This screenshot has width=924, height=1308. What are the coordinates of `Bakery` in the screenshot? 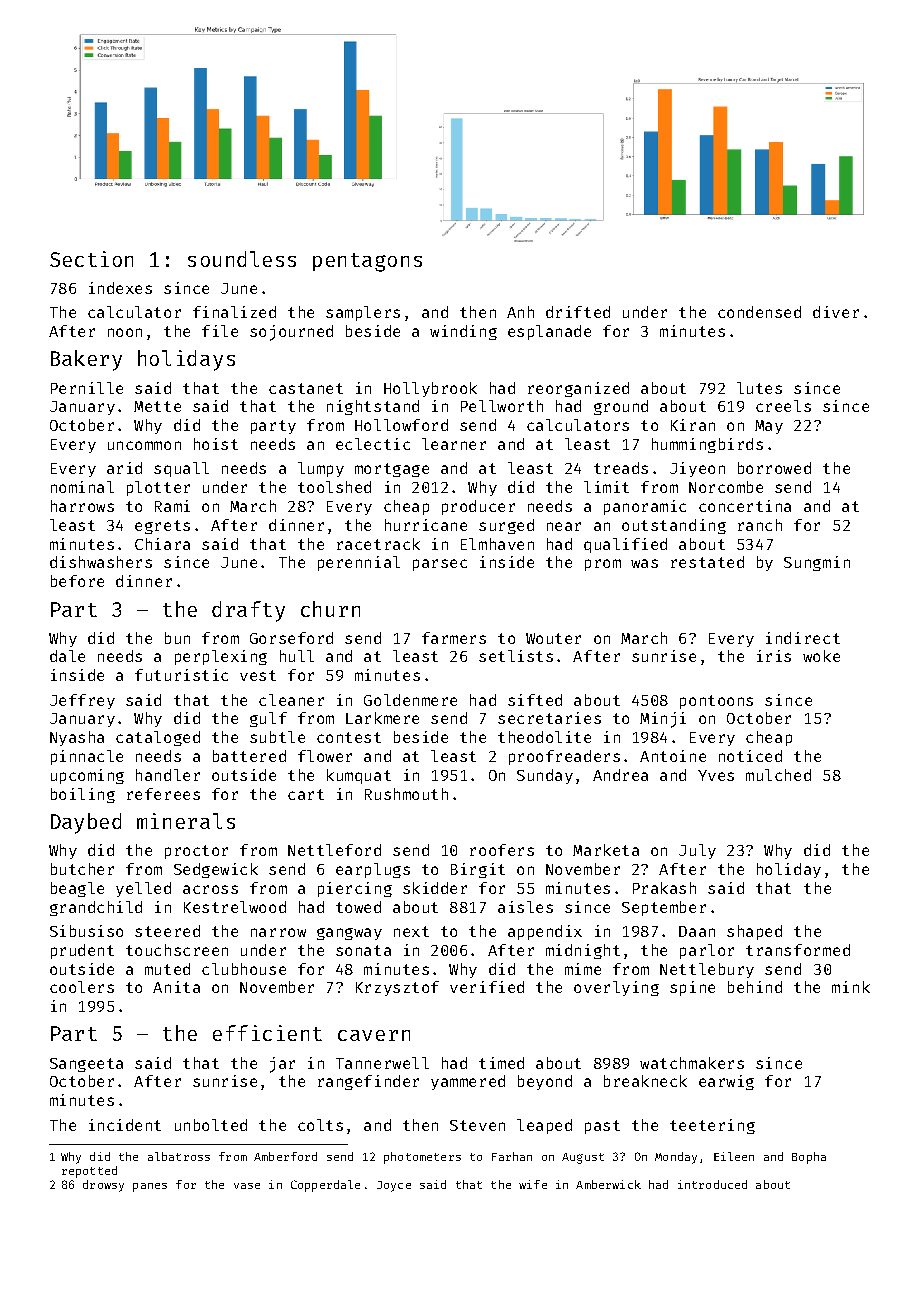 It's located at (86, 360).
